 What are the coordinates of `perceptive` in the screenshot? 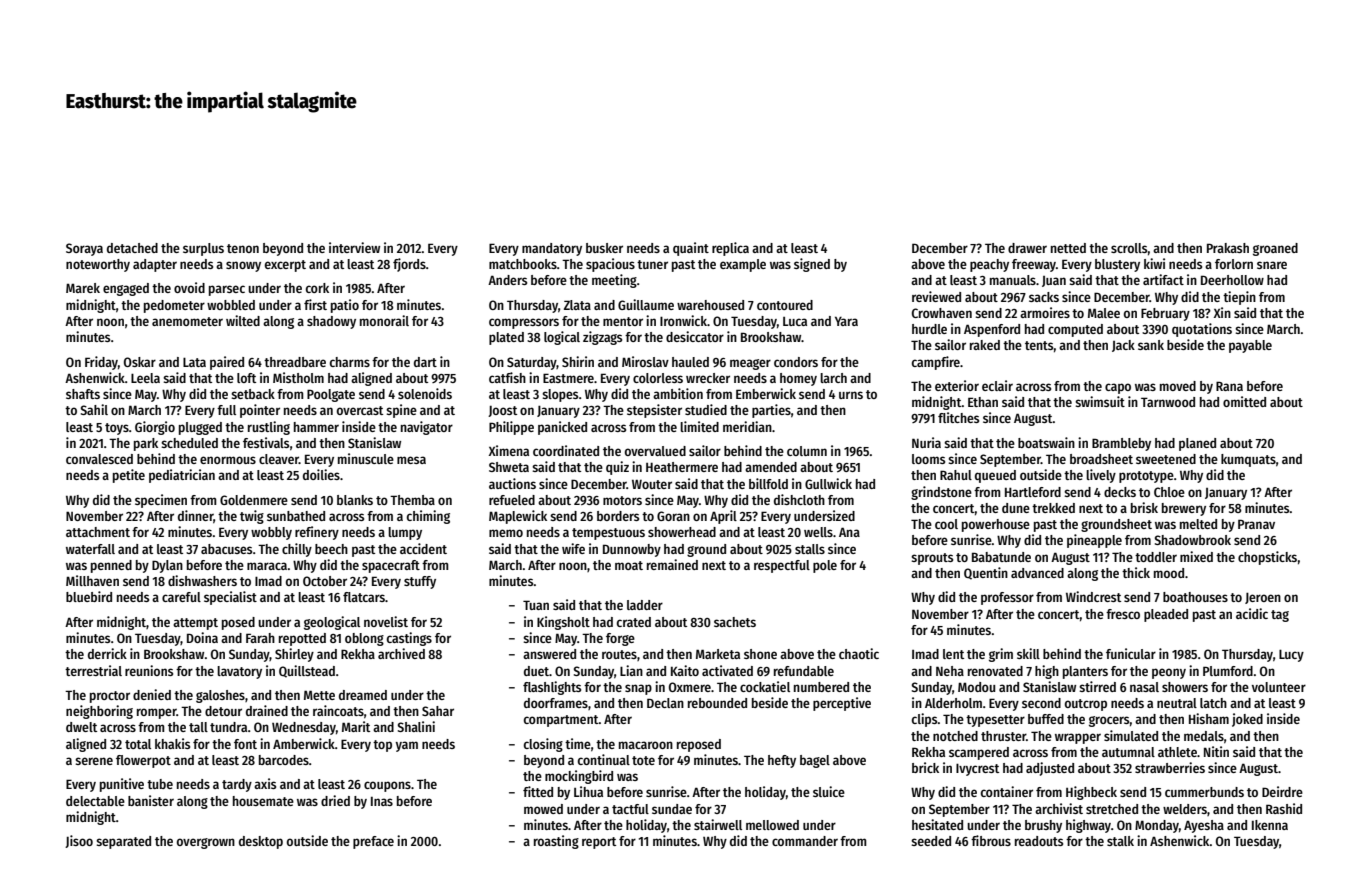 It's located at (842, 704).
